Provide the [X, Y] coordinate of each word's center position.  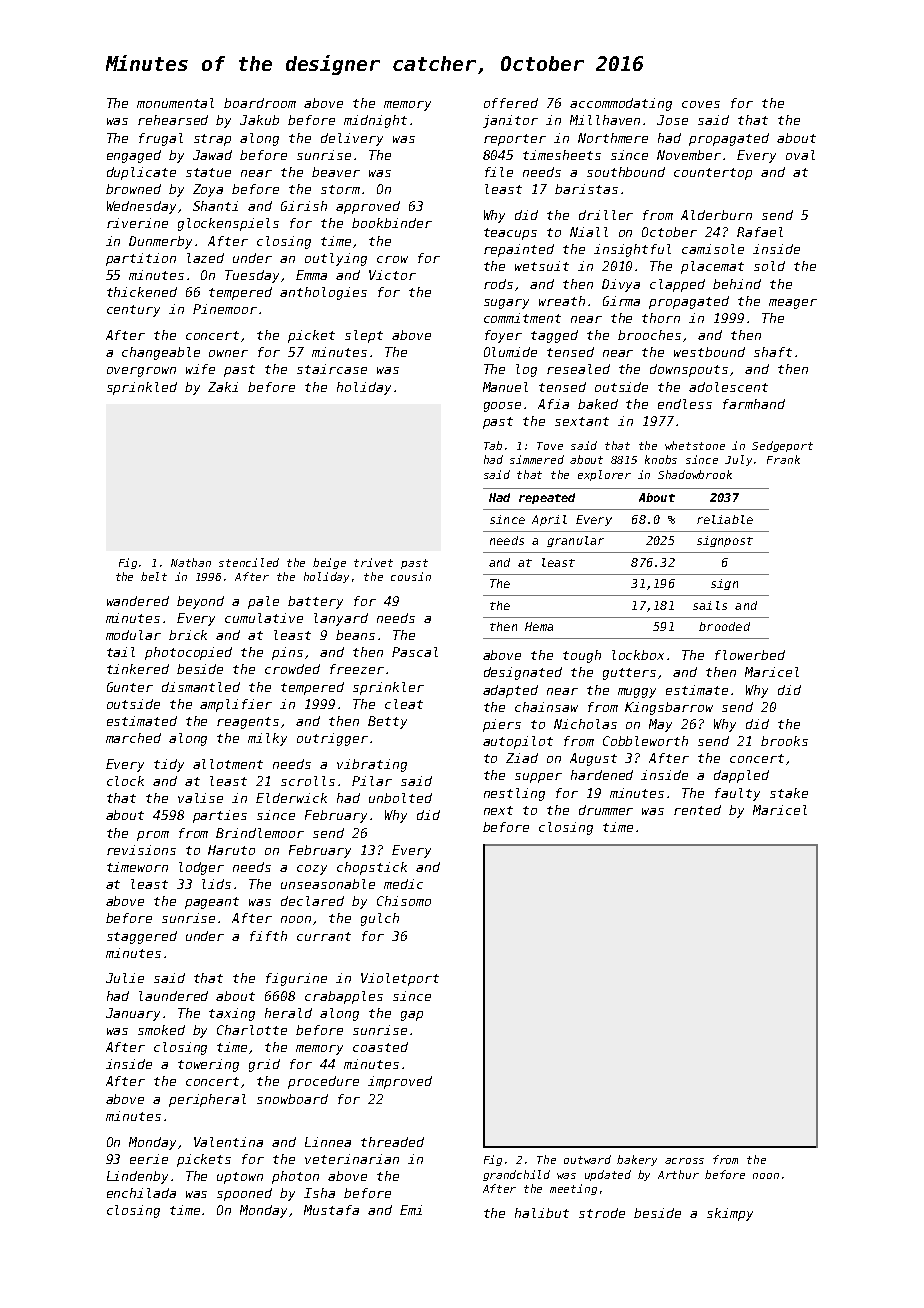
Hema [539, 626]
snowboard [292, 1099]
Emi [411, 1210]
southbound [626, 172]
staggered [142, 937]
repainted [519, 250]
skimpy [730, 1214]
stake [789, 793]
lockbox [638, 655]
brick [188, 635]
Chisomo [404, 901]
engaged [134, 156]
